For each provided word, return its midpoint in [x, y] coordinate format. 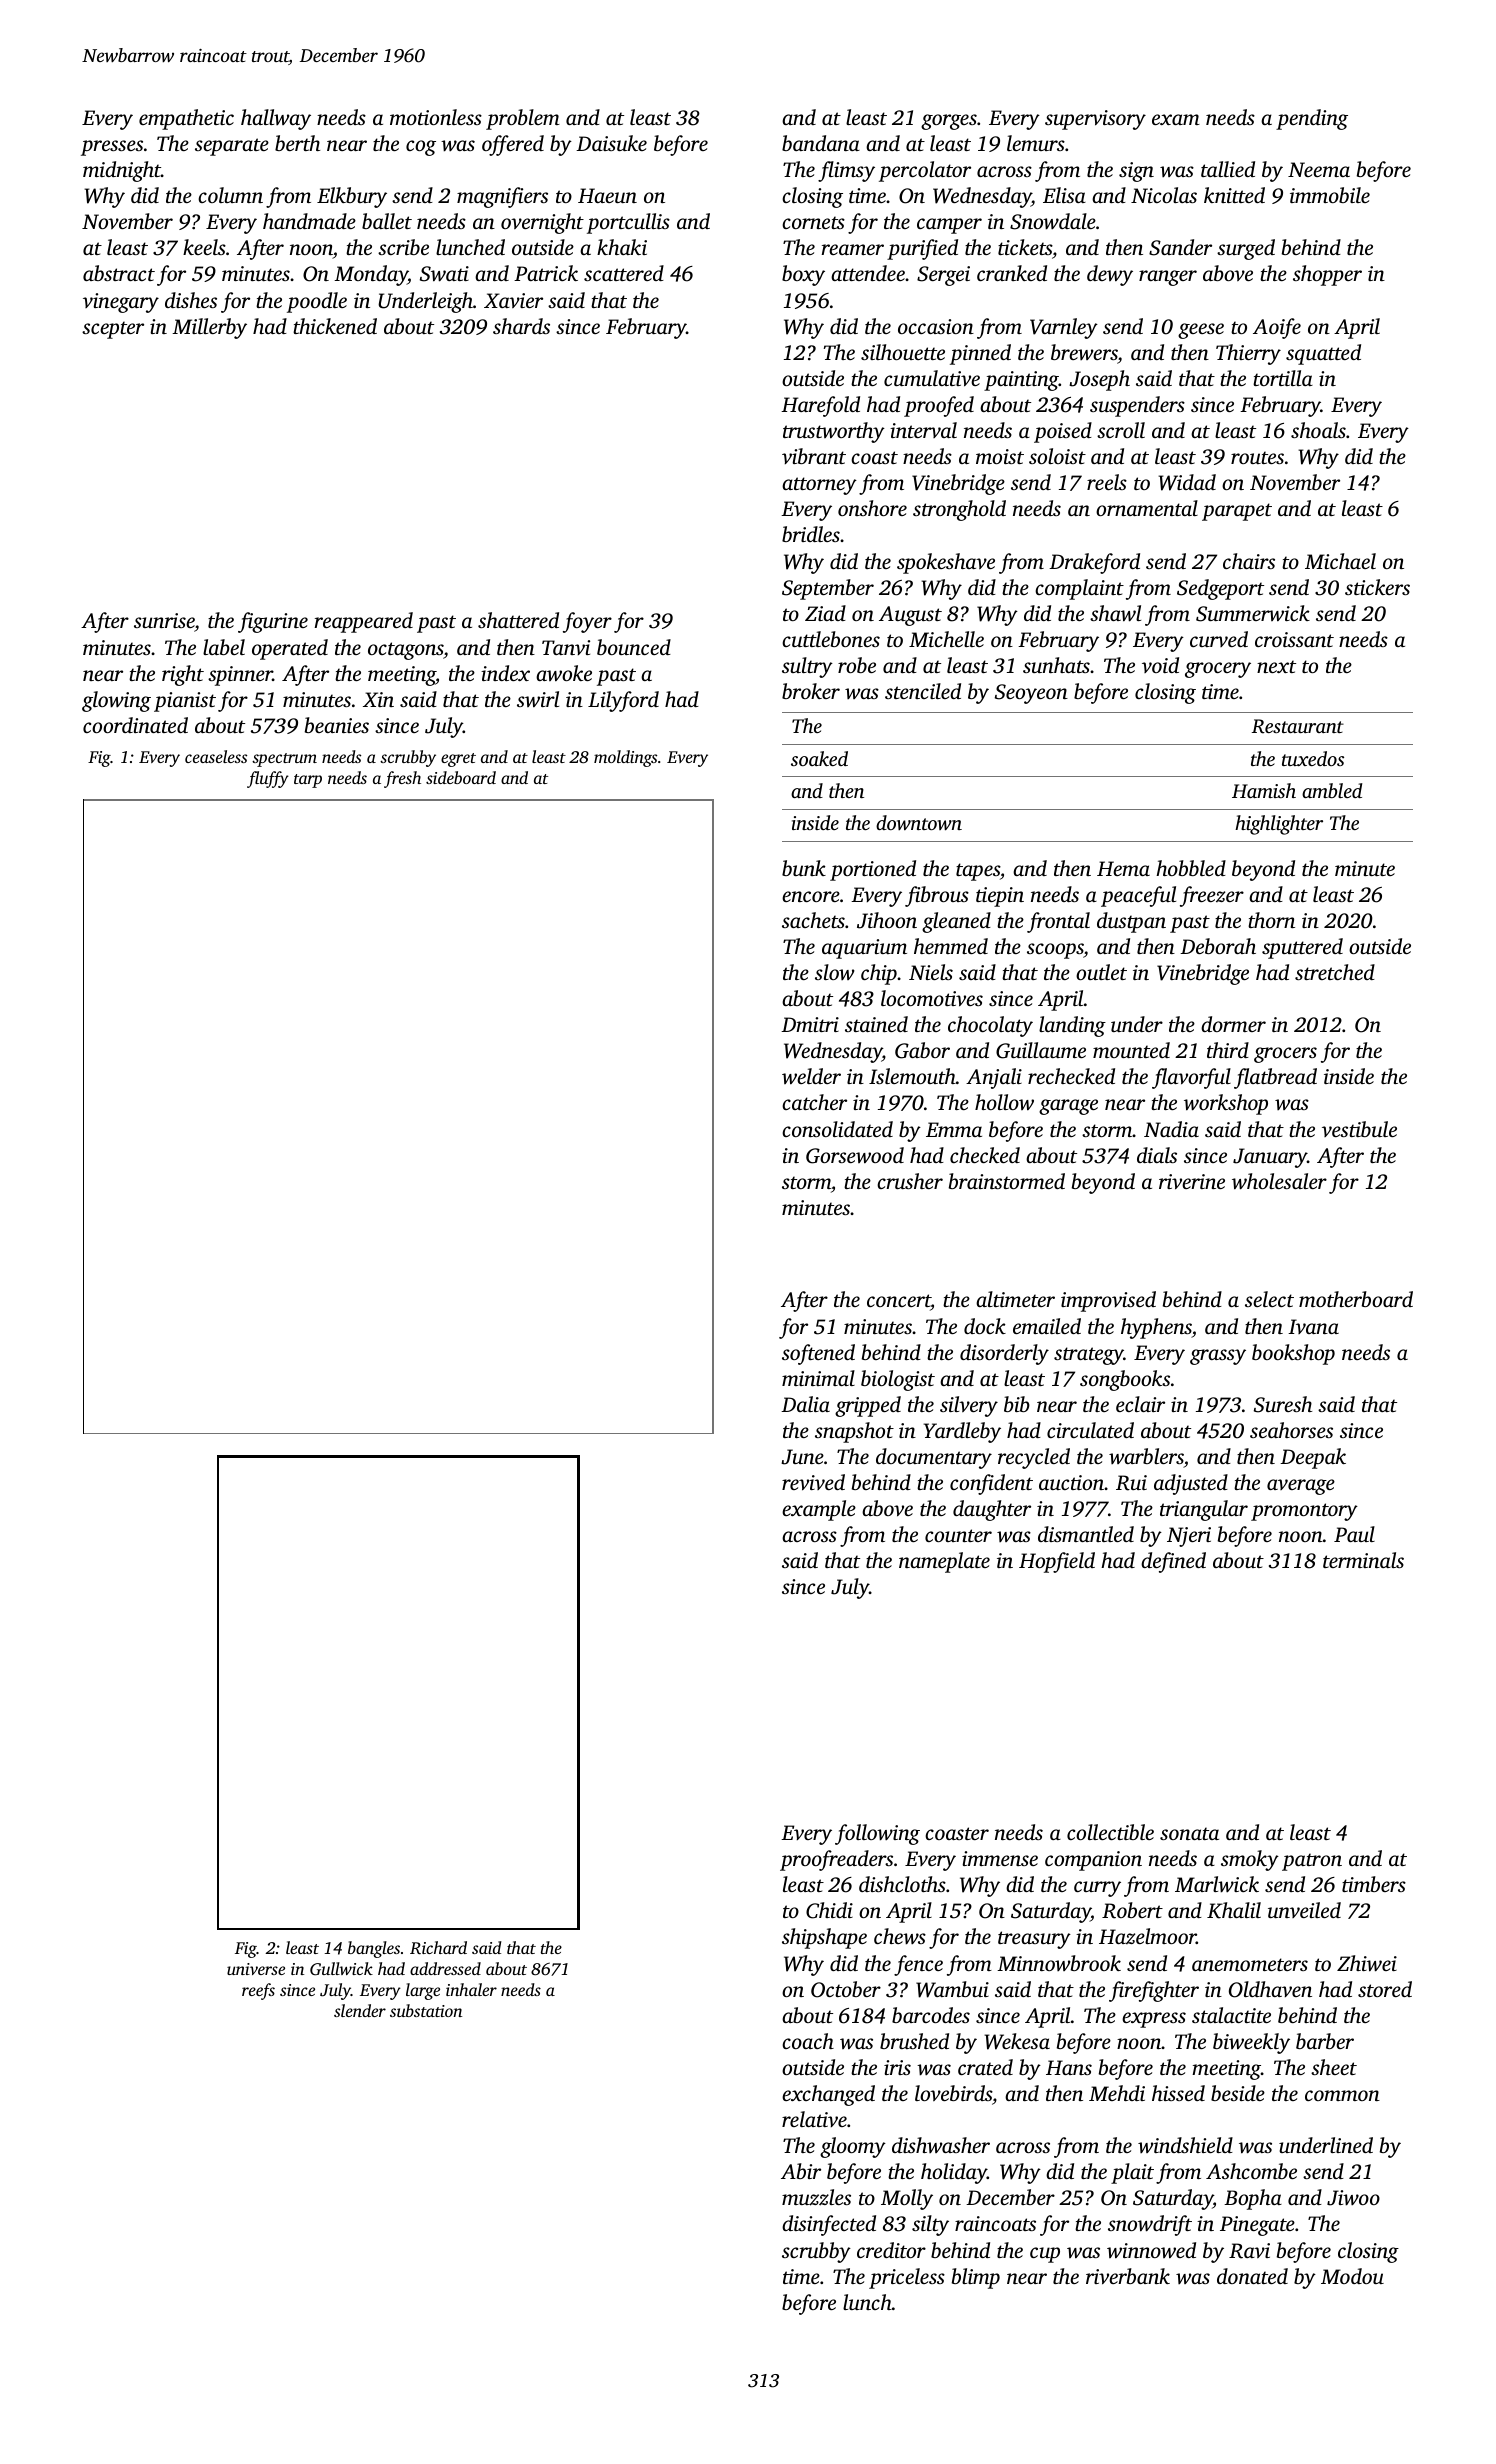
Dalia [805, 1404]
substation [426, 2010]
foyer [587, 622]
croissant [1294, 639]
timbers [1374, 1884]
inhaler [471, 1989]
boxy [803, 275]
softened [818, 1354]
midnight [122, 171]
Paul [1354, 1534]
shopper [1327, 275]
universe [256, 1969]
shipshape [824, 1938]
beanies [337, 725]
